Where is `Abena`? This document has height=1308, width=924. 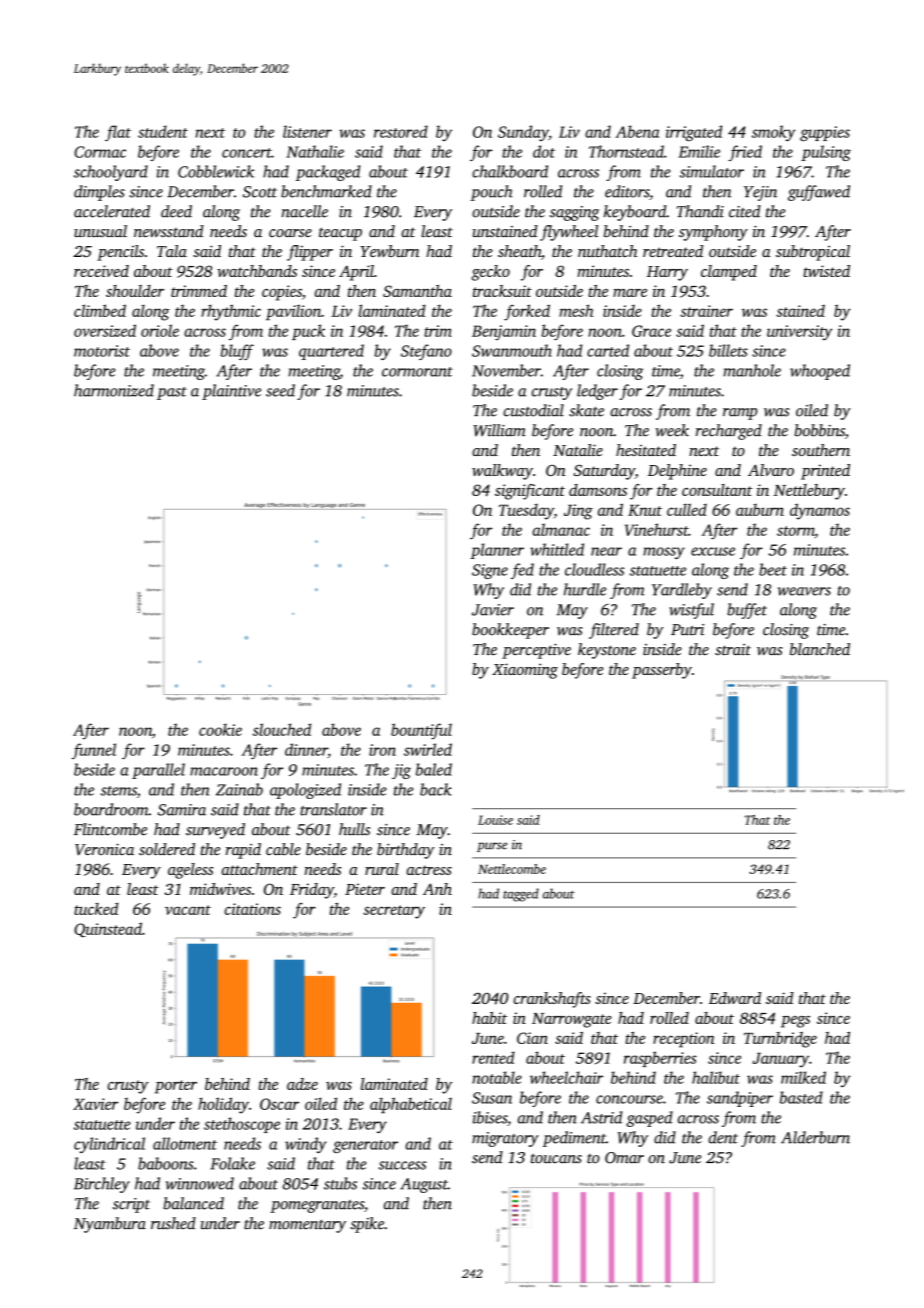
Abena is located at coordinates (637, 131).
